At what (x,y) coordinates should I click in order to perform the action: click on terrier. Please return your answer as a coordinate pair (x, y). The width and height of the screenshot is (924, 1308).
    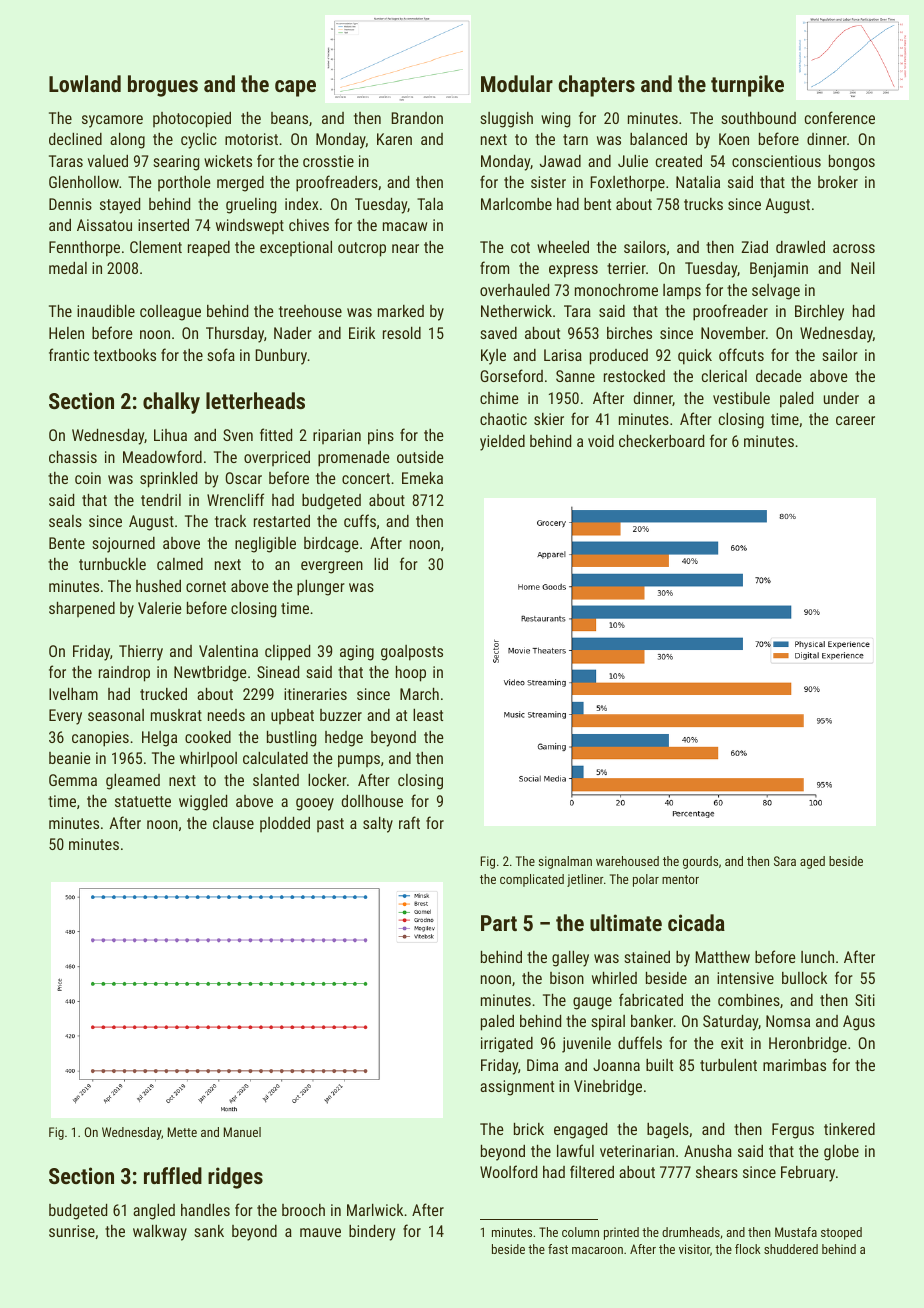
    Looking at the image, I should click on (626, 268).
